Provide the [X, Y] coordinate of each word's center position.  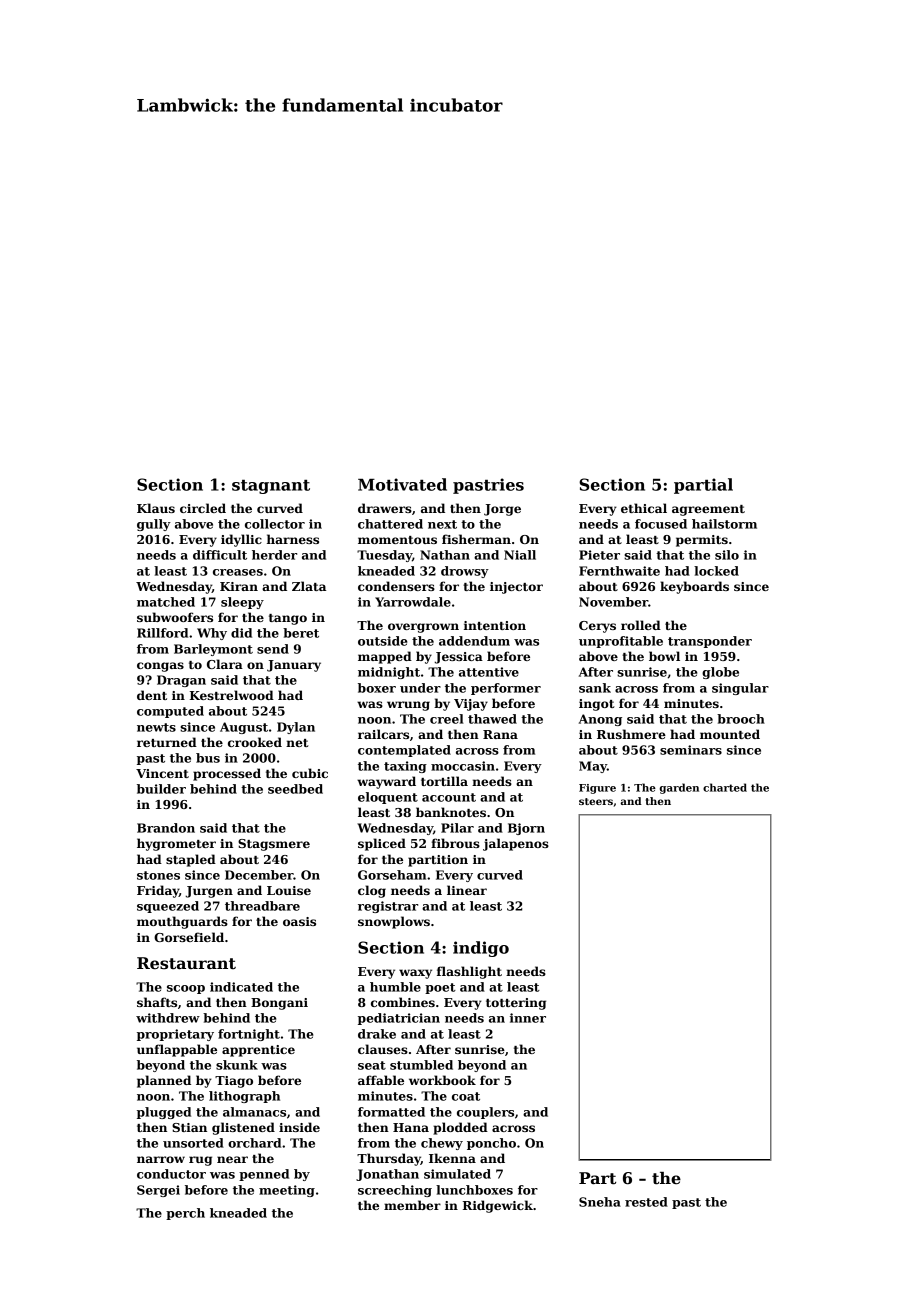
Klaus [156, 508]
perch [185, 1214]
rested [646, 1202]
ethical [644, 508]
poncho [491, 1144]
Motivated [402, 484]
